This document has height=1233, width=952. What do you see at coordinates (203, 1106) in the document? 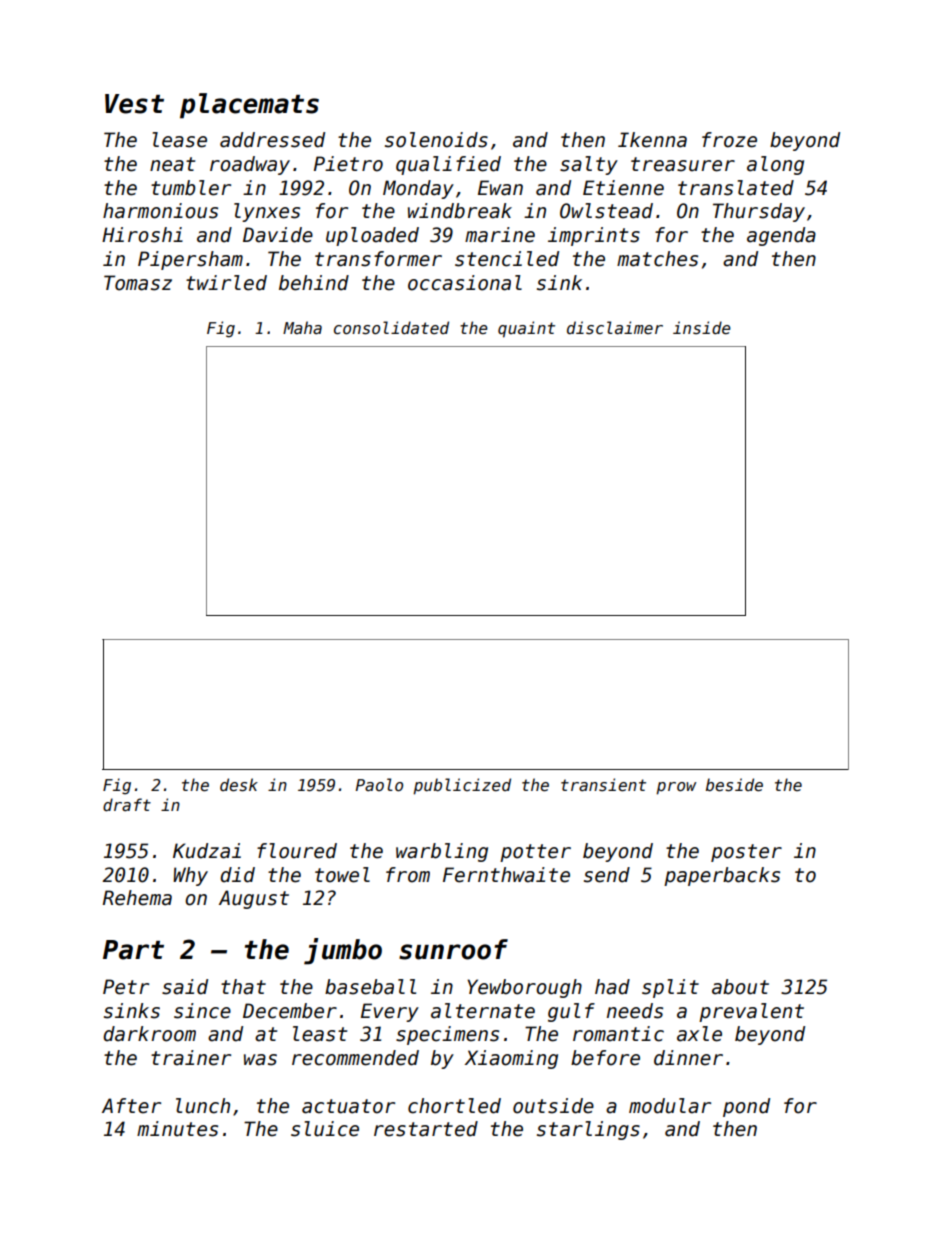
I see `lunch` at bounding box center [203, 1106].
